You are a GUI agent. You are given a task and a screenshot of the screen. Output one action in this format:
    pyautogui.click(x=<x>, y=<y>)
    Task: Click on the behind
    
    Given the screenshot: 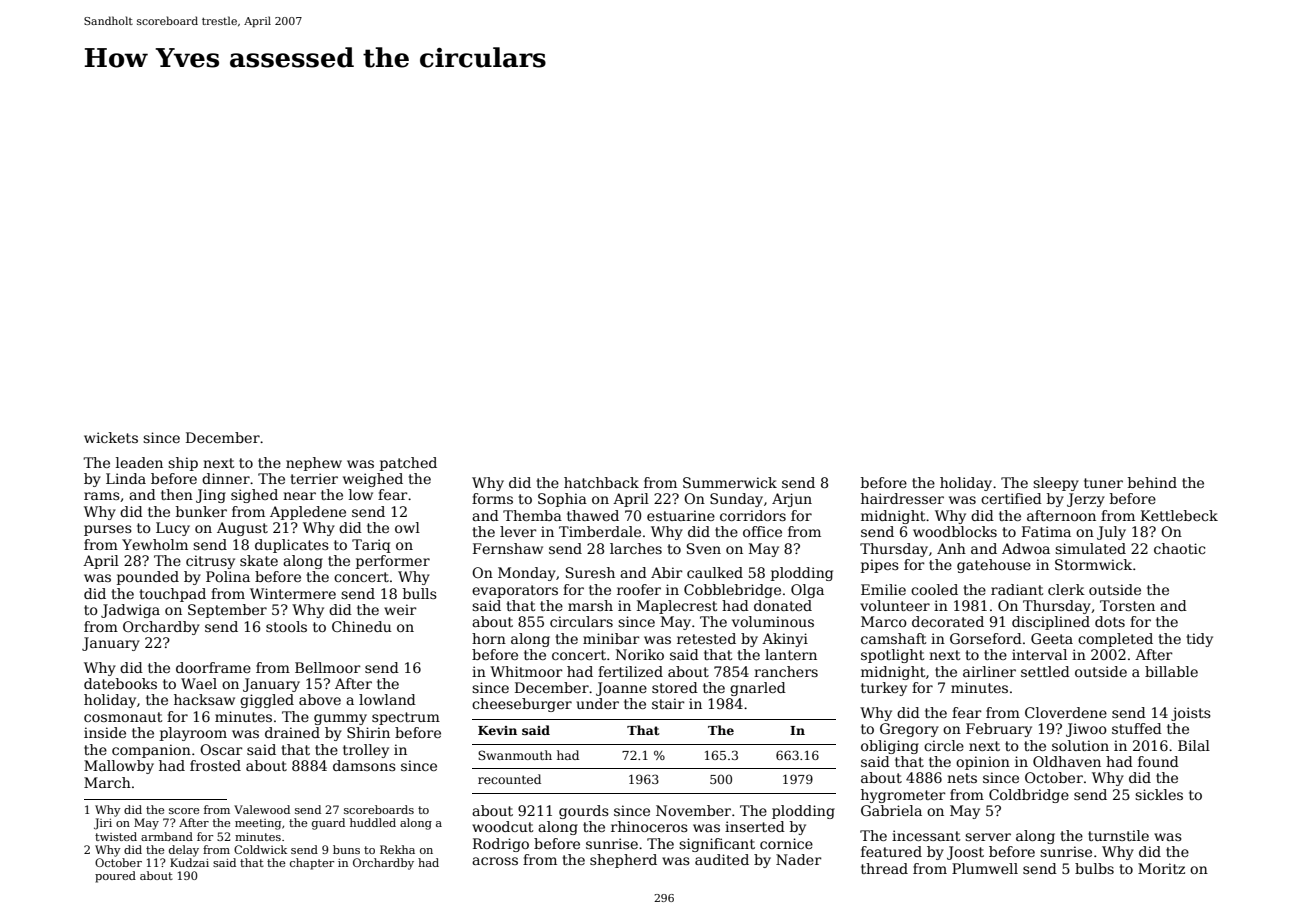 What is the action you would take?
    pyautogui.click(x=1152, y=482)
